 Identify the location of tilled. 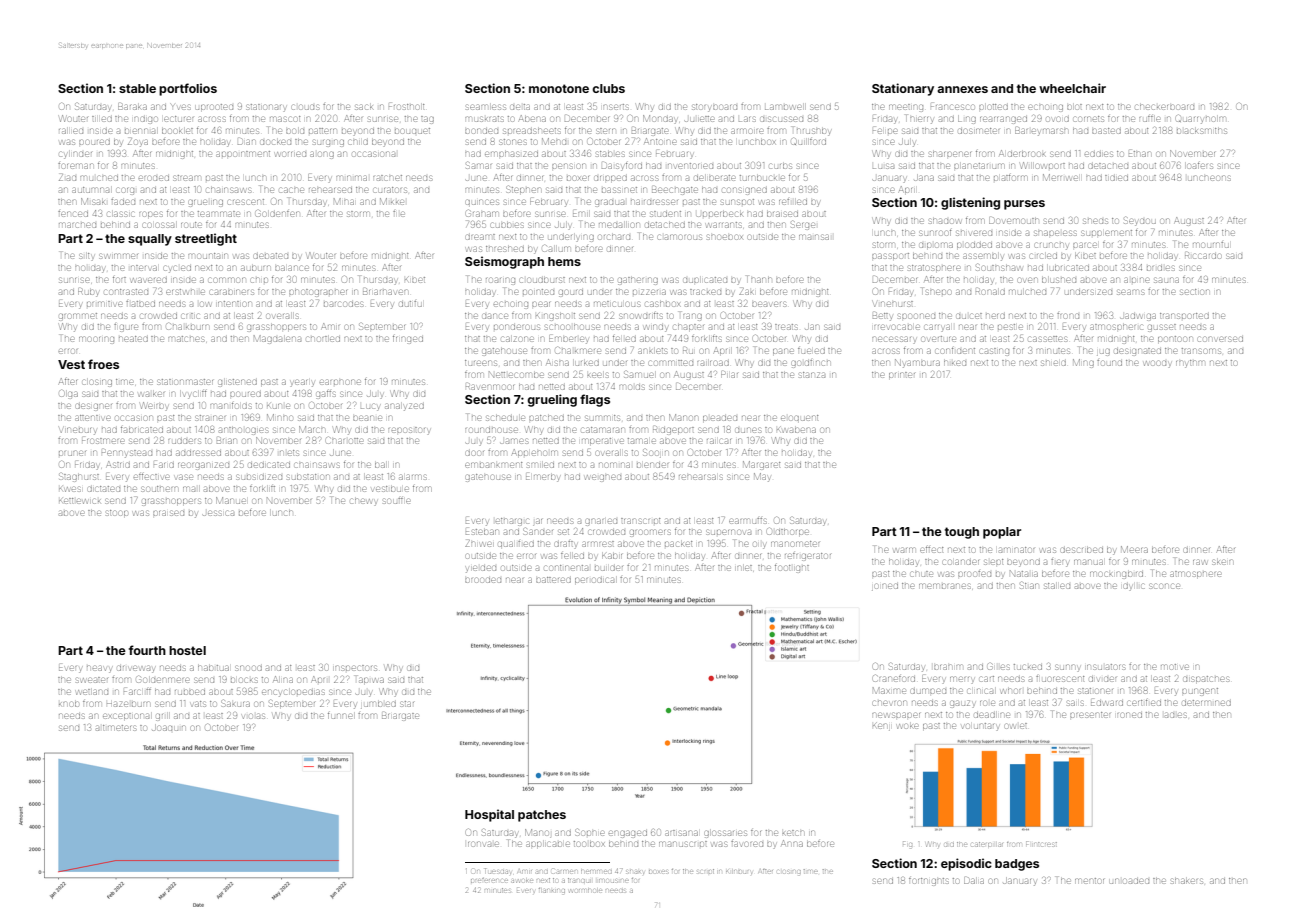
(102, 119).
